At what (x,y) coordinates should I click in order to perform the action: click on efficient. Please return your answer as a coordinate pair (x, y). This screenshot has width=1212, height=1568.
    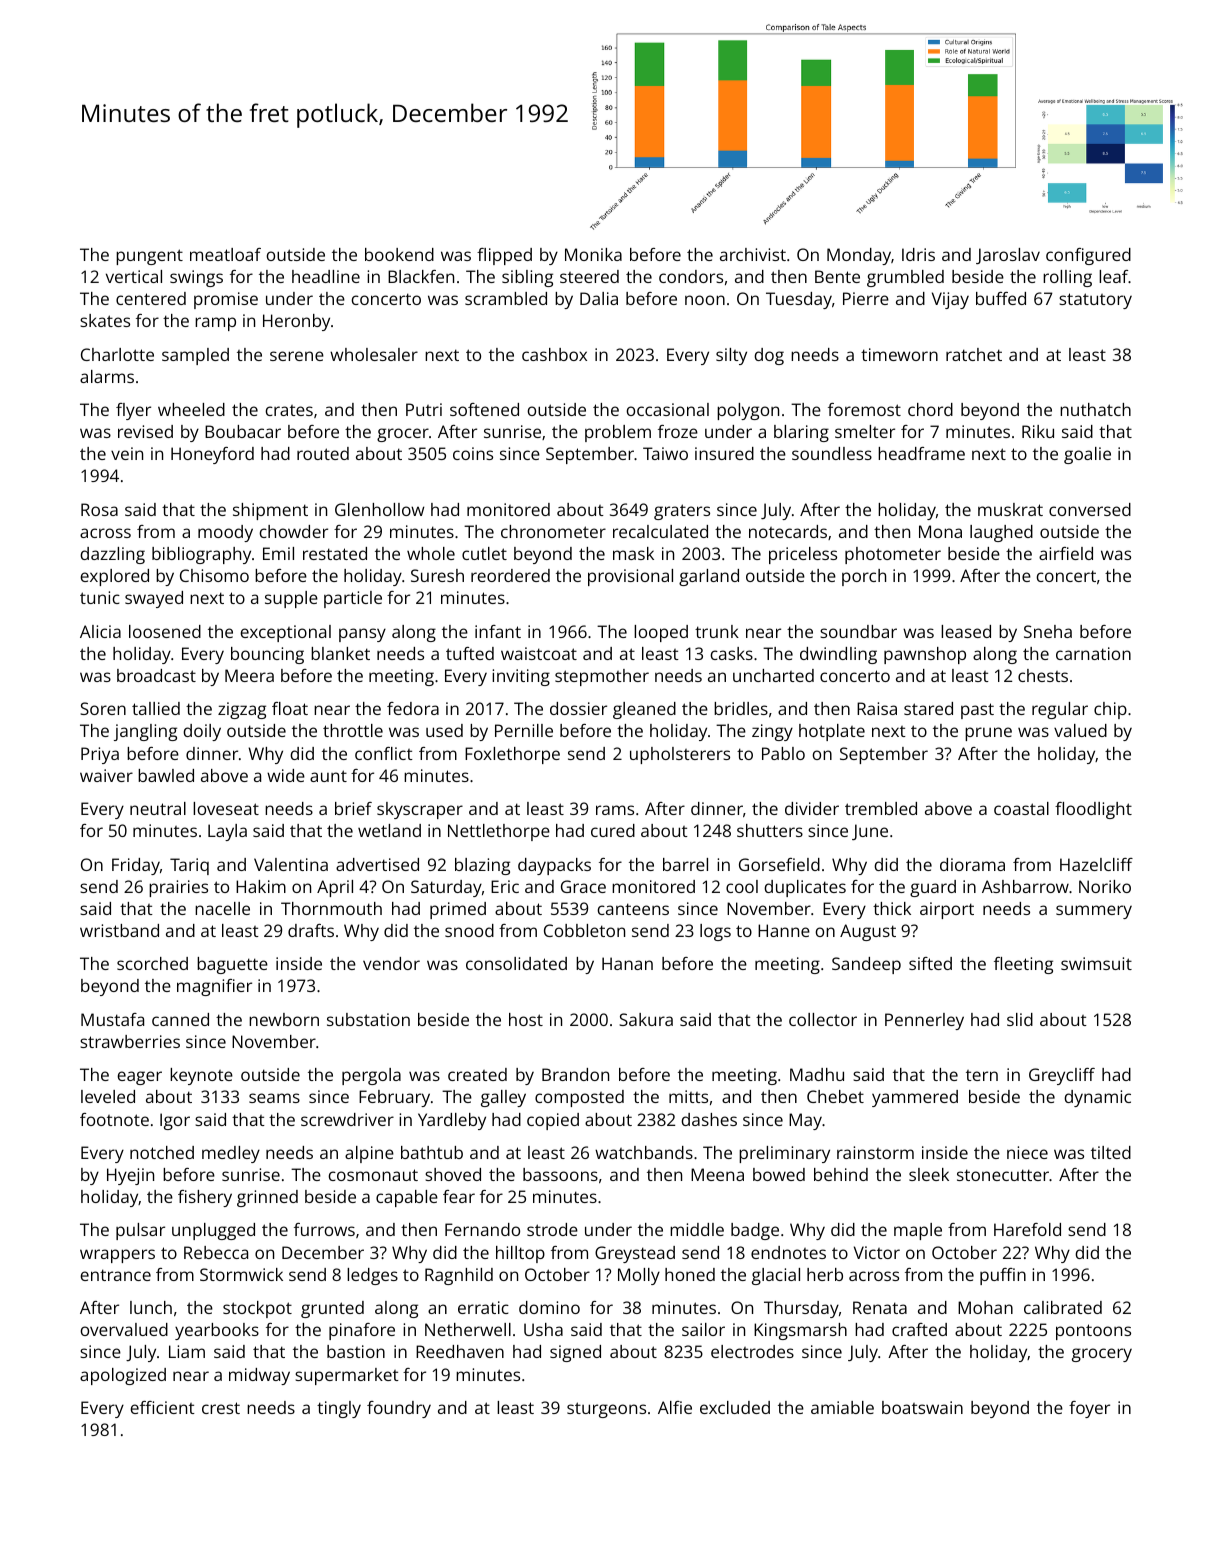
    Looking at the image, I should click on (162, 1407).
